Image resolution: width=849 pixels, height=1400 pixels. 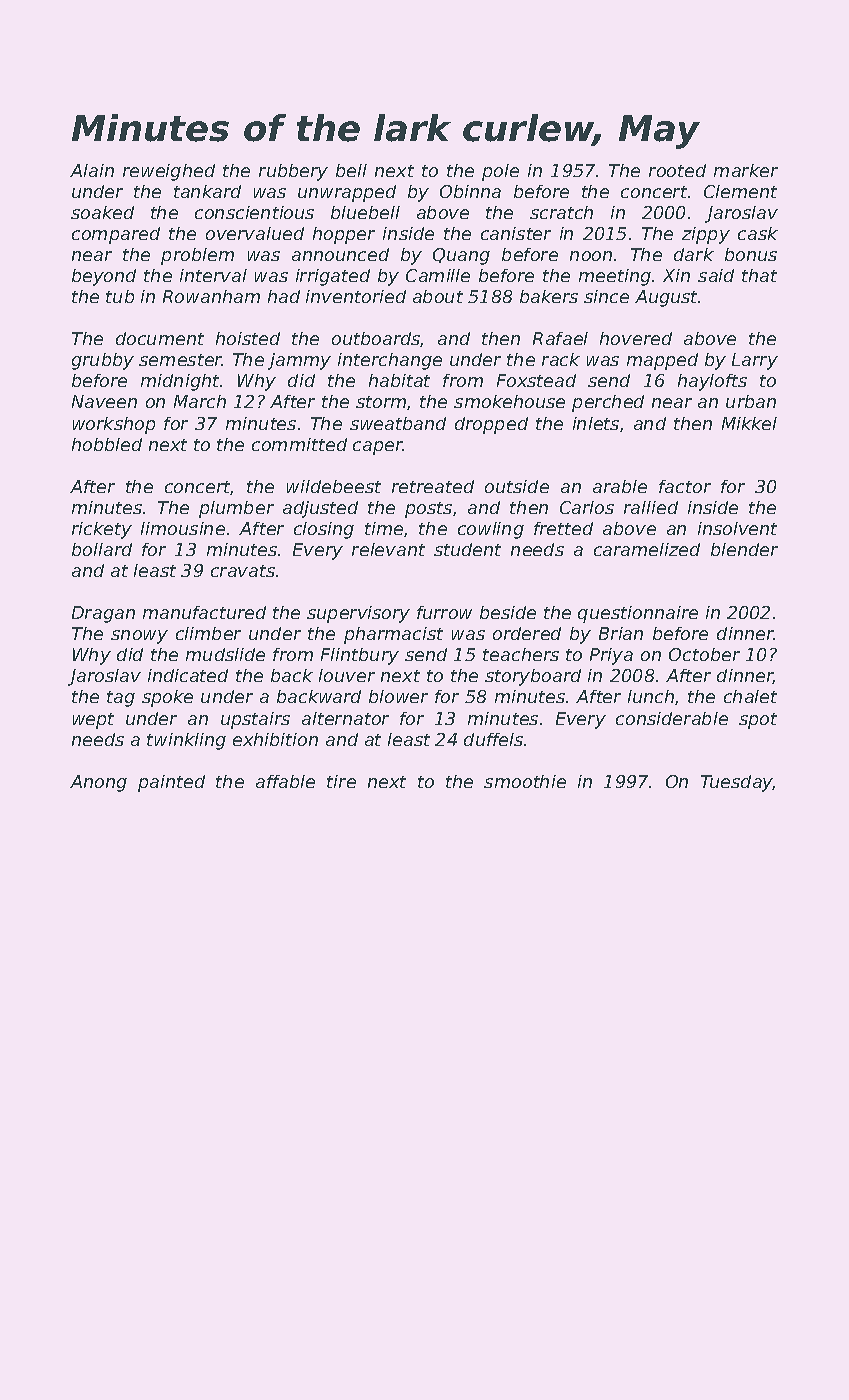 I want to click on Clement, so click(x=740, y=191).
